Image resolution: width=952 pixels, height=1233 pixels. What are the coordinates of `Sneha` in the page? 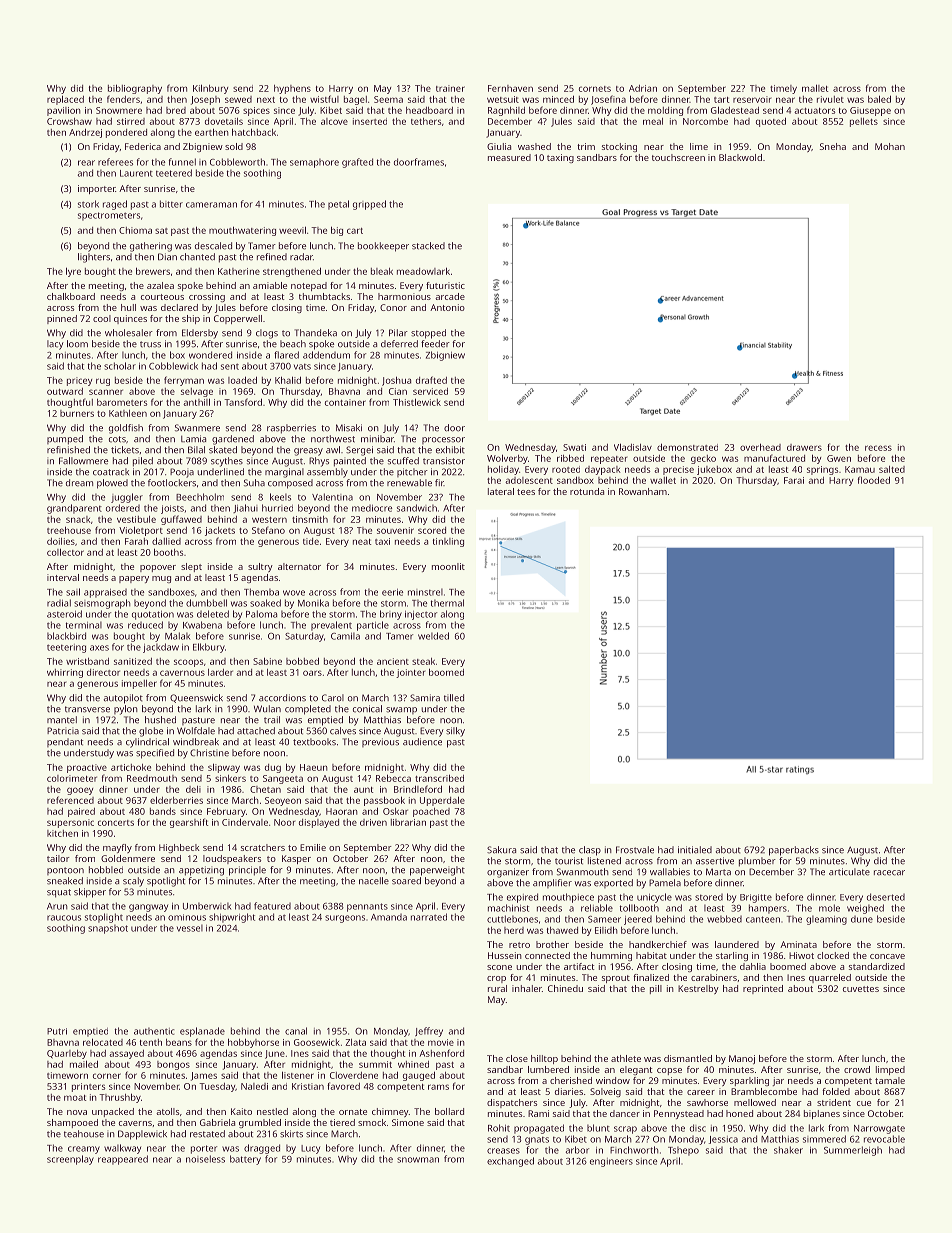 It's located at (833, 146).
